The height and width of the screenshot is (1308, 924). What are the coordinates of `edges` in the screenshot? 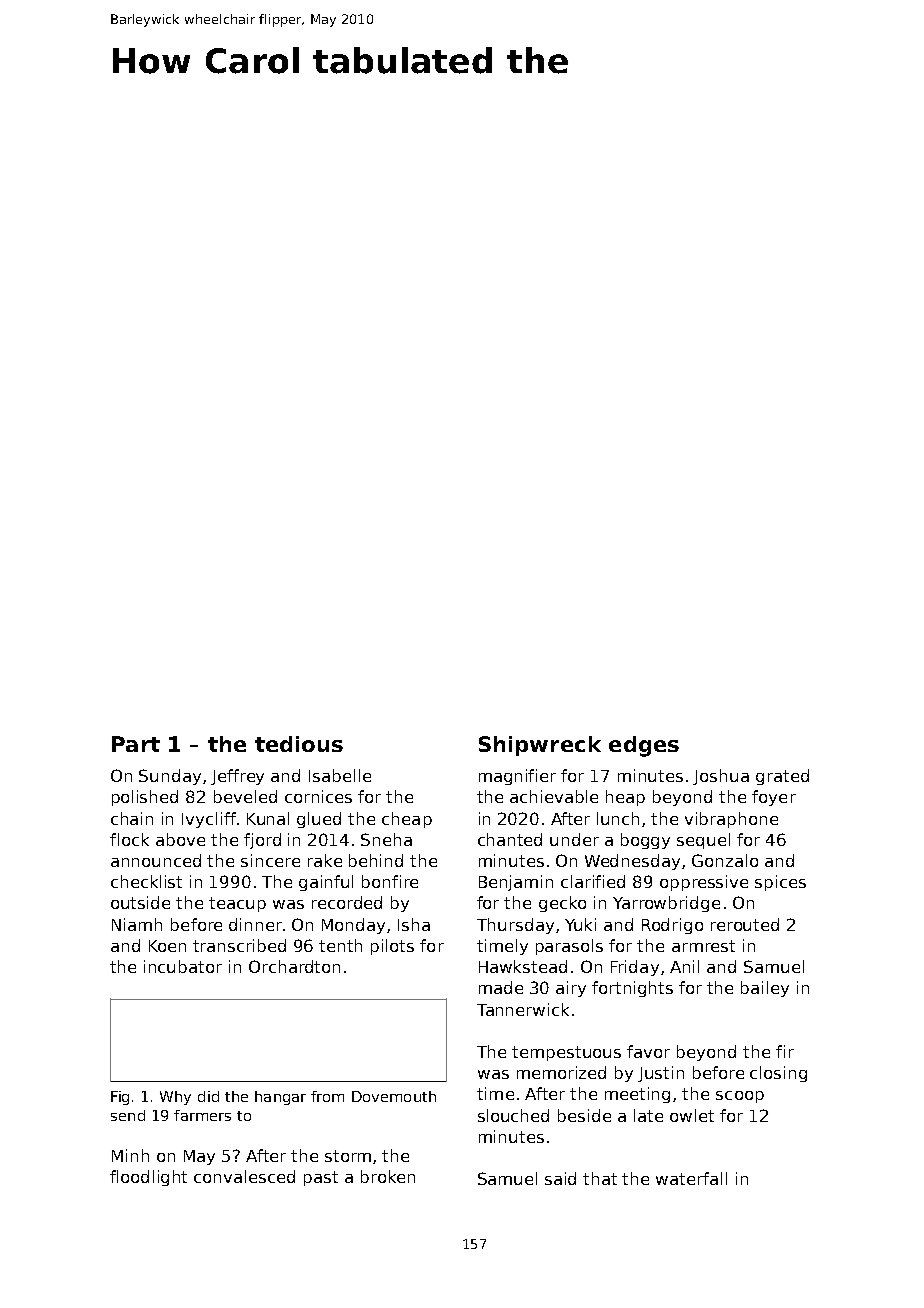 It's located at (644, 746).
